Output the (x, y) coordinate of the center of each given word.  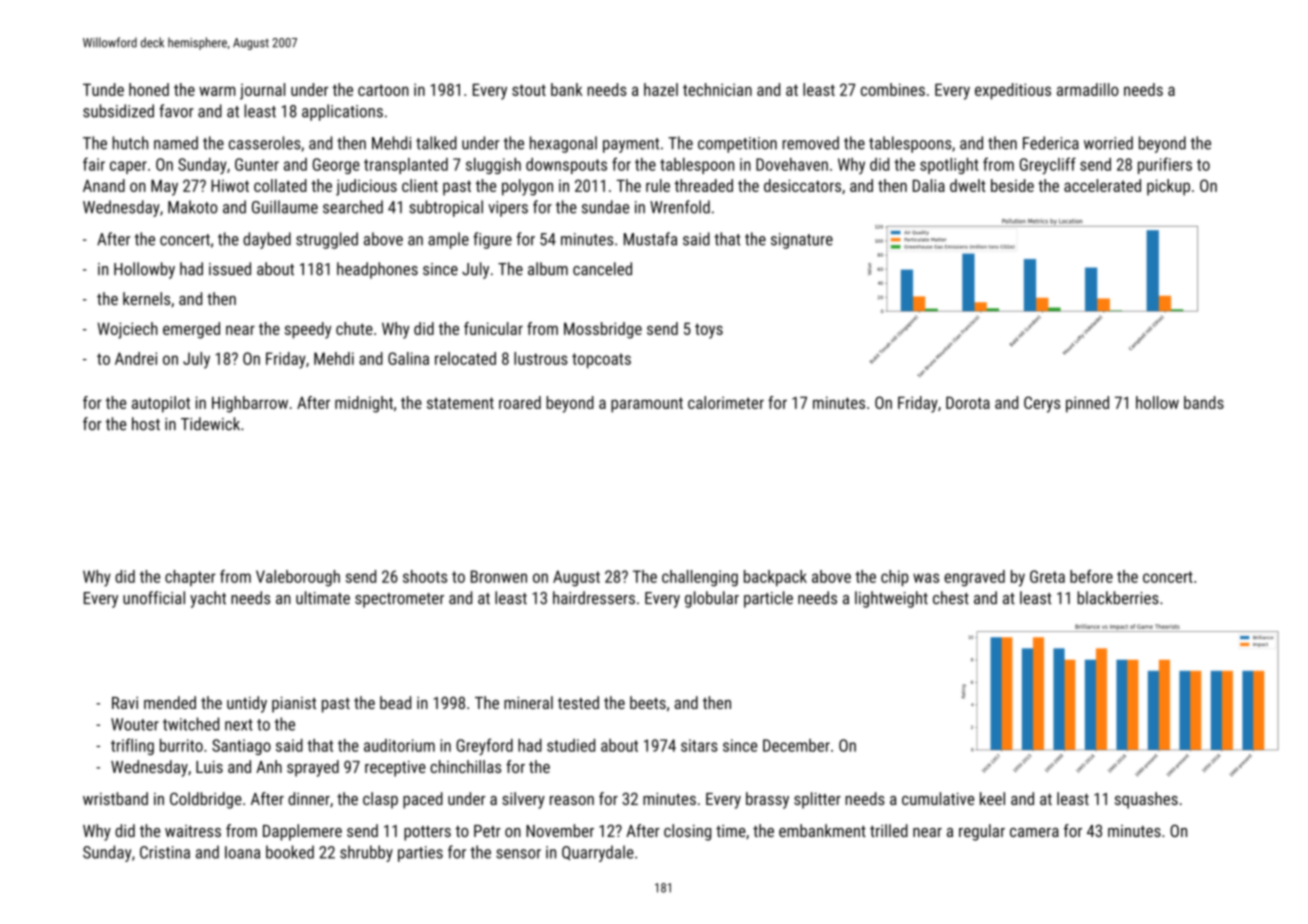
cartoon (383, 90)
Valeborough (298, 578)
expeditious (1013, 91)
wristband (115, 798)
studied (571, 745)
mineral (528, 702)
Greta (1047, 576)
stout (529, 90)
